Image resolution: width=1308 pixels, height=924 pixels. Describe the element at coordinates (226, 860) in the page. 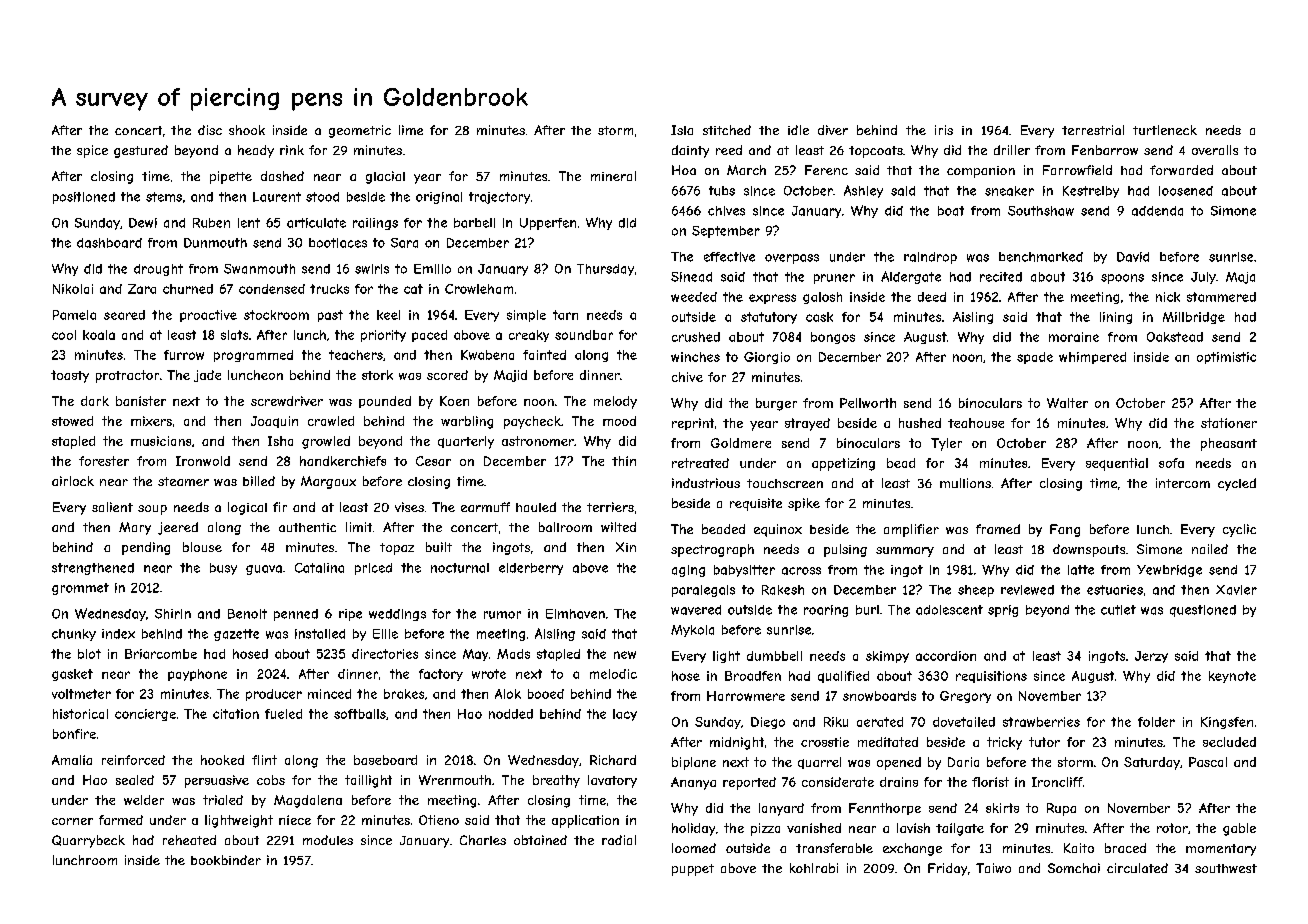

I see `bookbinder` at that location.
